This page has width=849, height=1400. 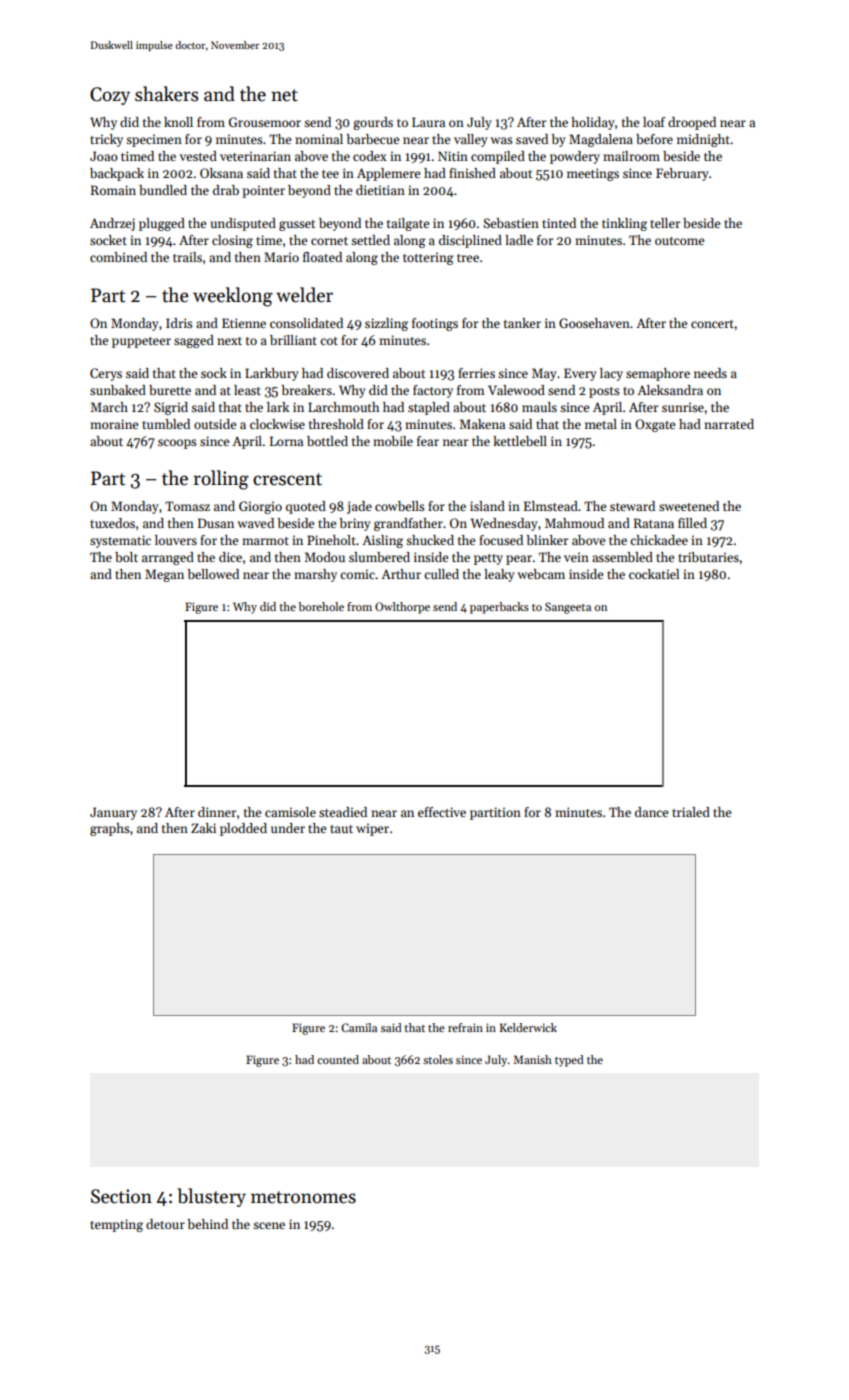 I want to click on gourds, so click(x=373, y=123).
